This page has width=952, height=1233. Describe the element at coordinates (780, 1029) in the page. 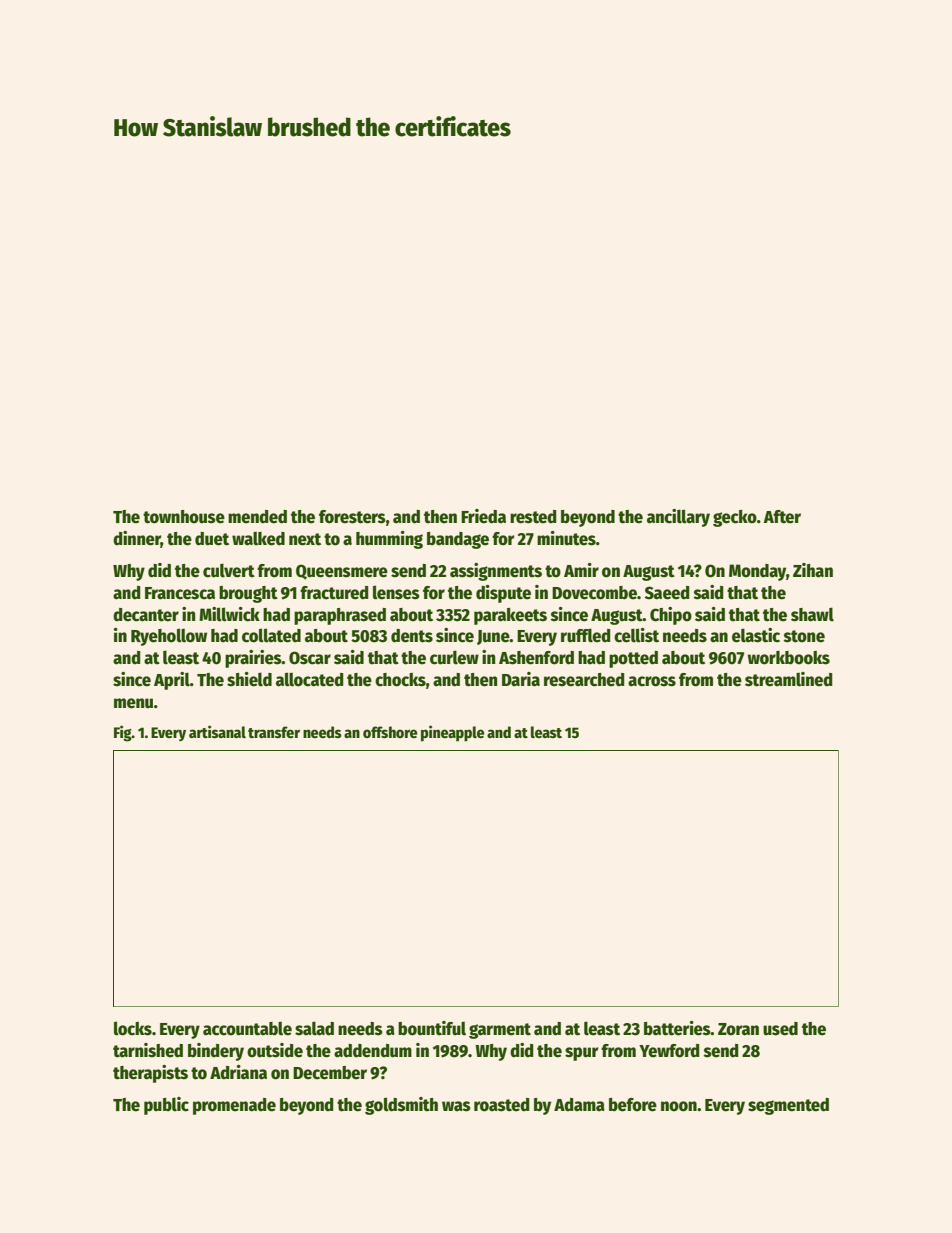

I see `used` at that location.
